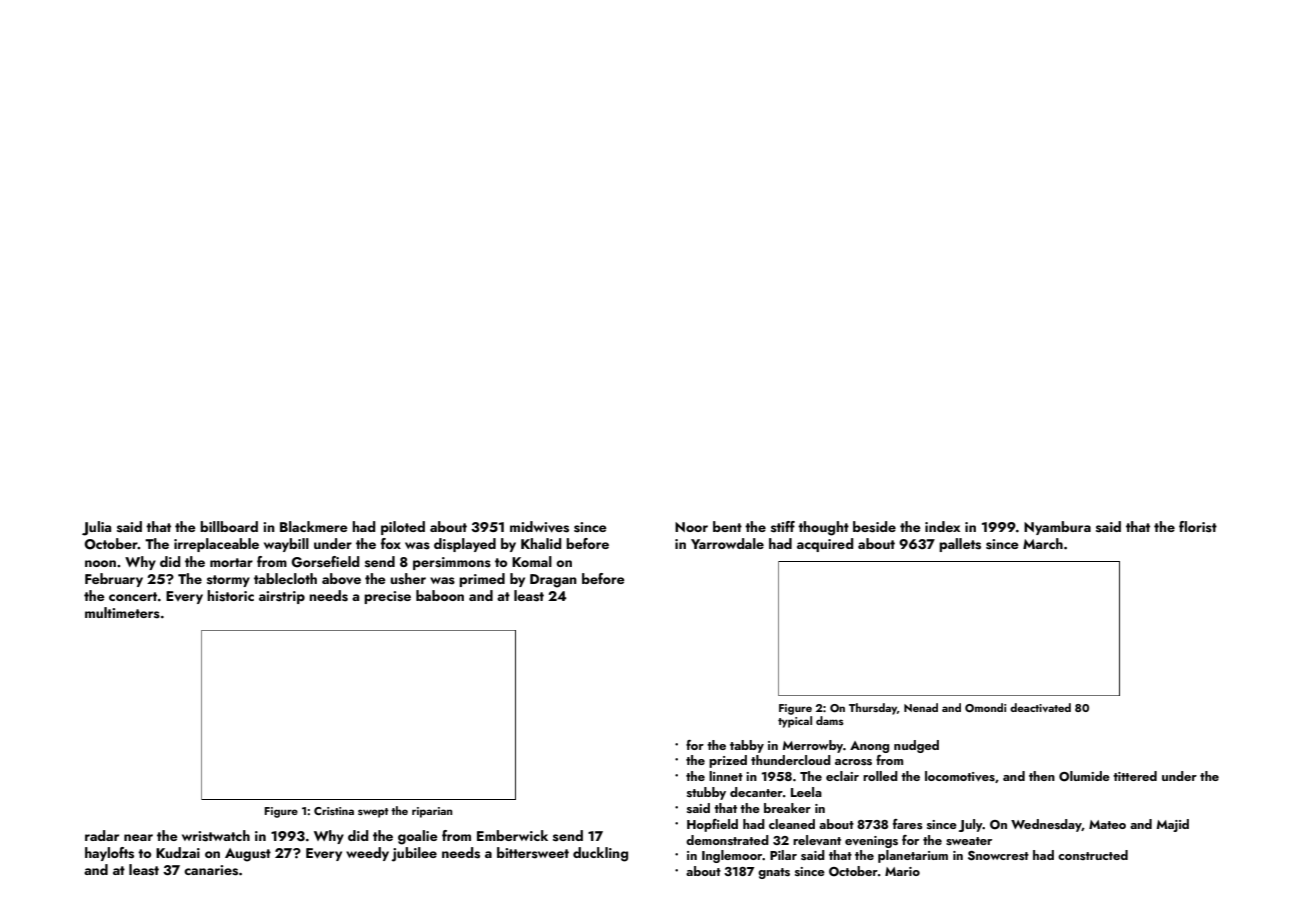  I want to click on stiff, so click(783, 527).
